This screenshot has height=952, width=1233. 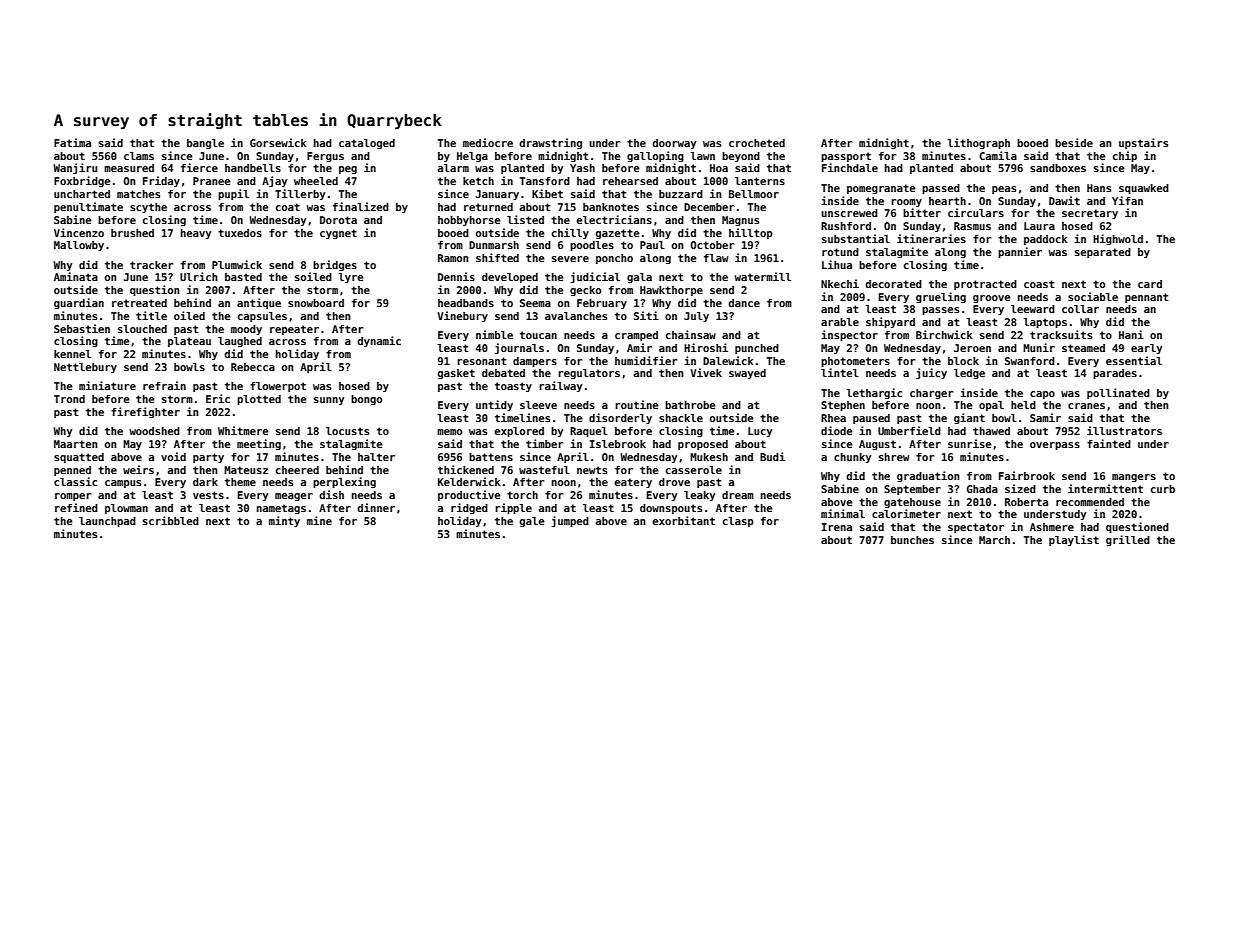 What do you see at coordinates (744, 303) in the screenshot?
I see `dance` at bounding box center [744, 303].
